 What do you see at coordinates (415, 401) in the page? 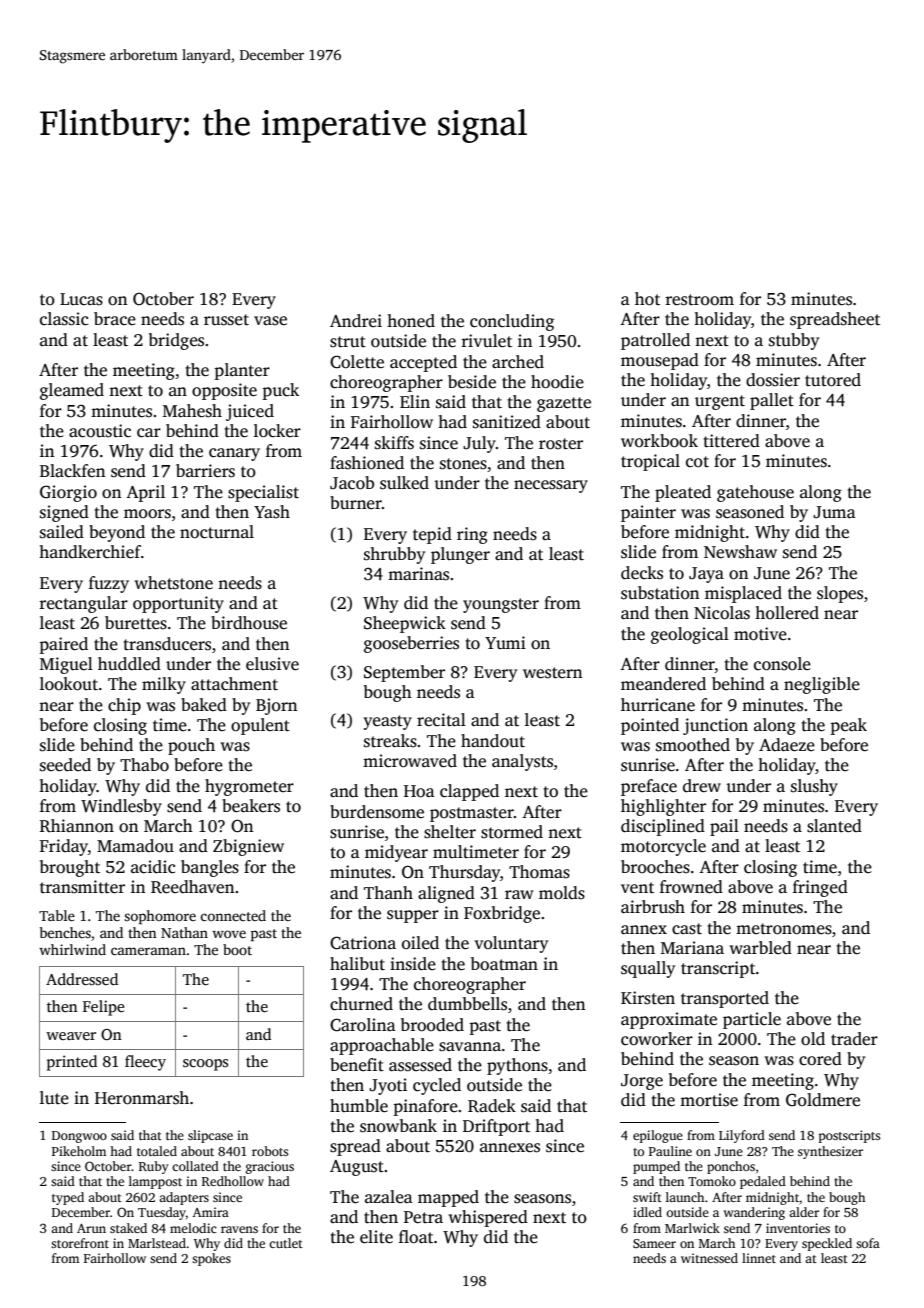
I see `Elin` at bounding box center [415, 401].
